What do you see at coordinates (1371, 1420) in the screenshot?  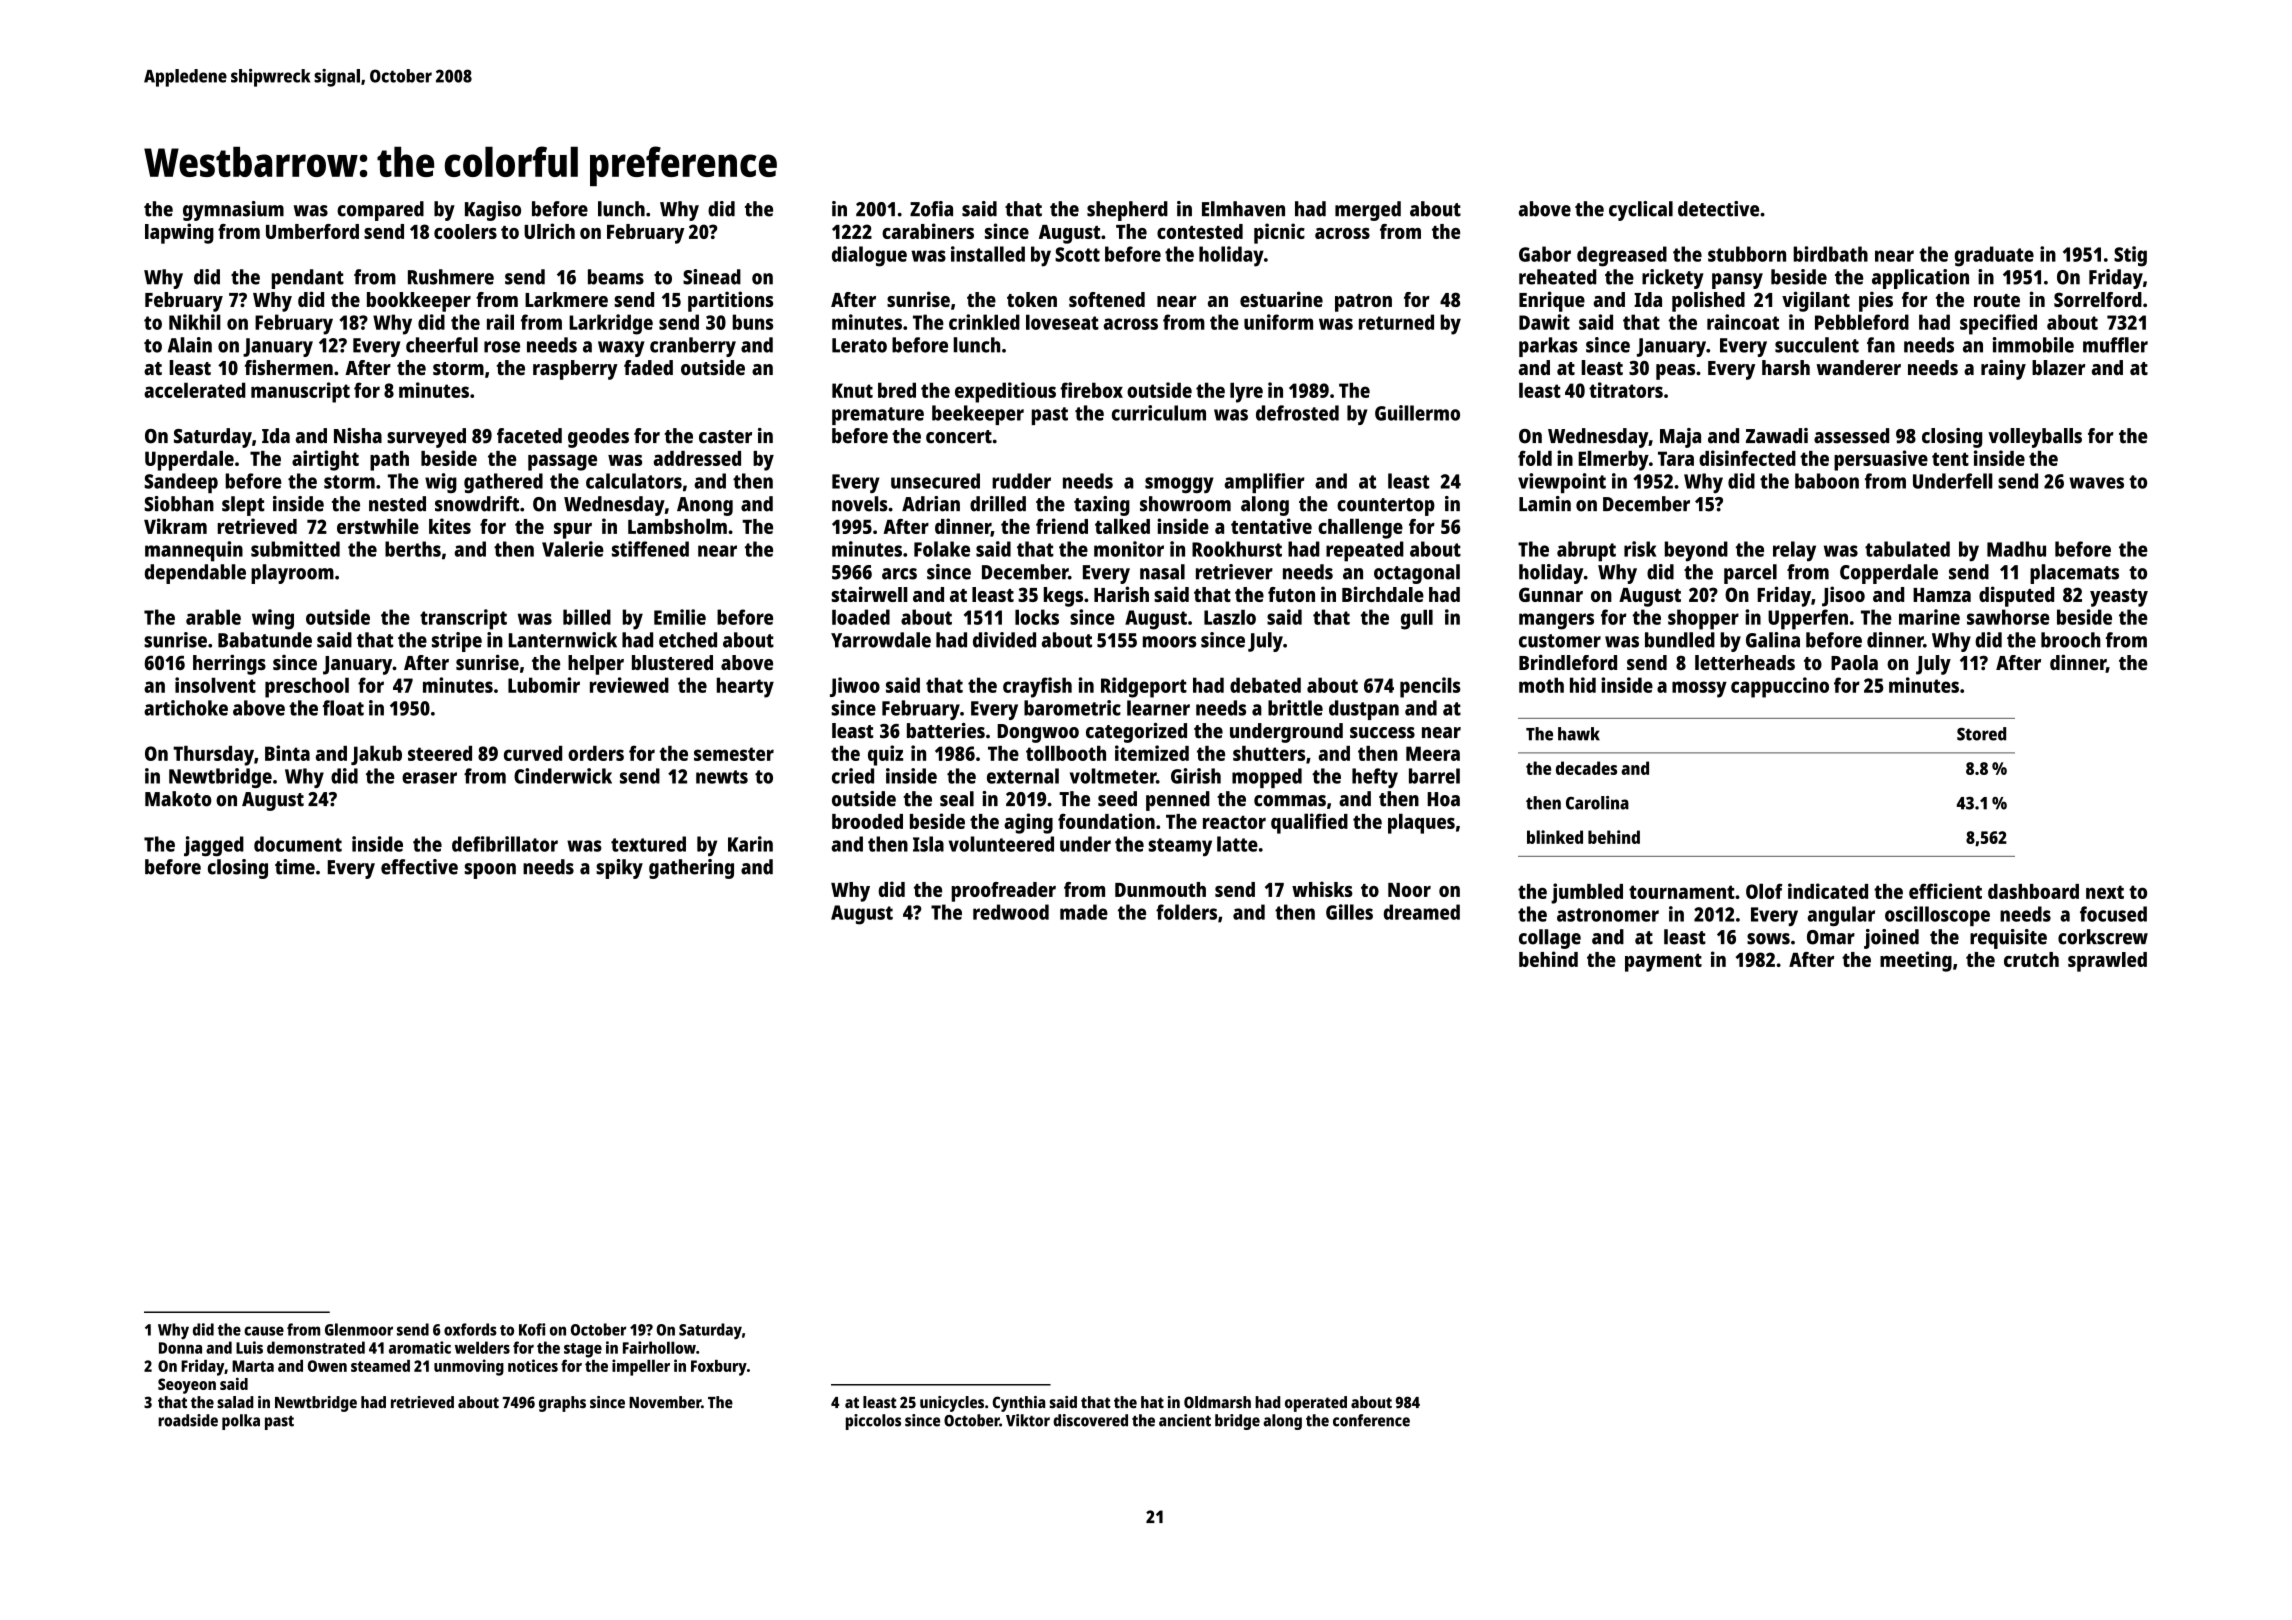 I see `conference` at bounding box center [1371, 1420].
